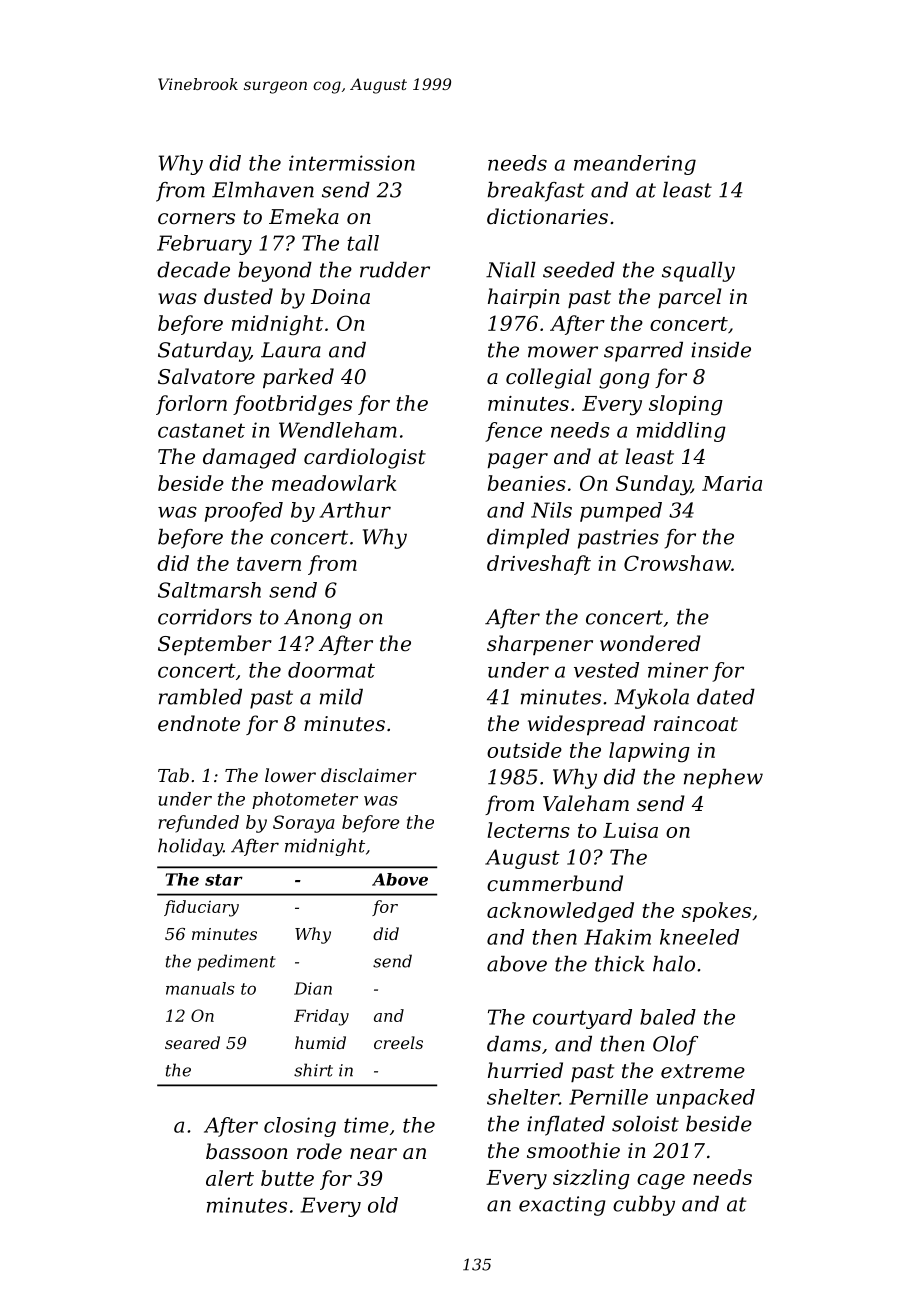 The image size is (924, 1311). What do you see at coordinates (620, 964) in the page?
I see `thick` at bounding box center [620, 964].
